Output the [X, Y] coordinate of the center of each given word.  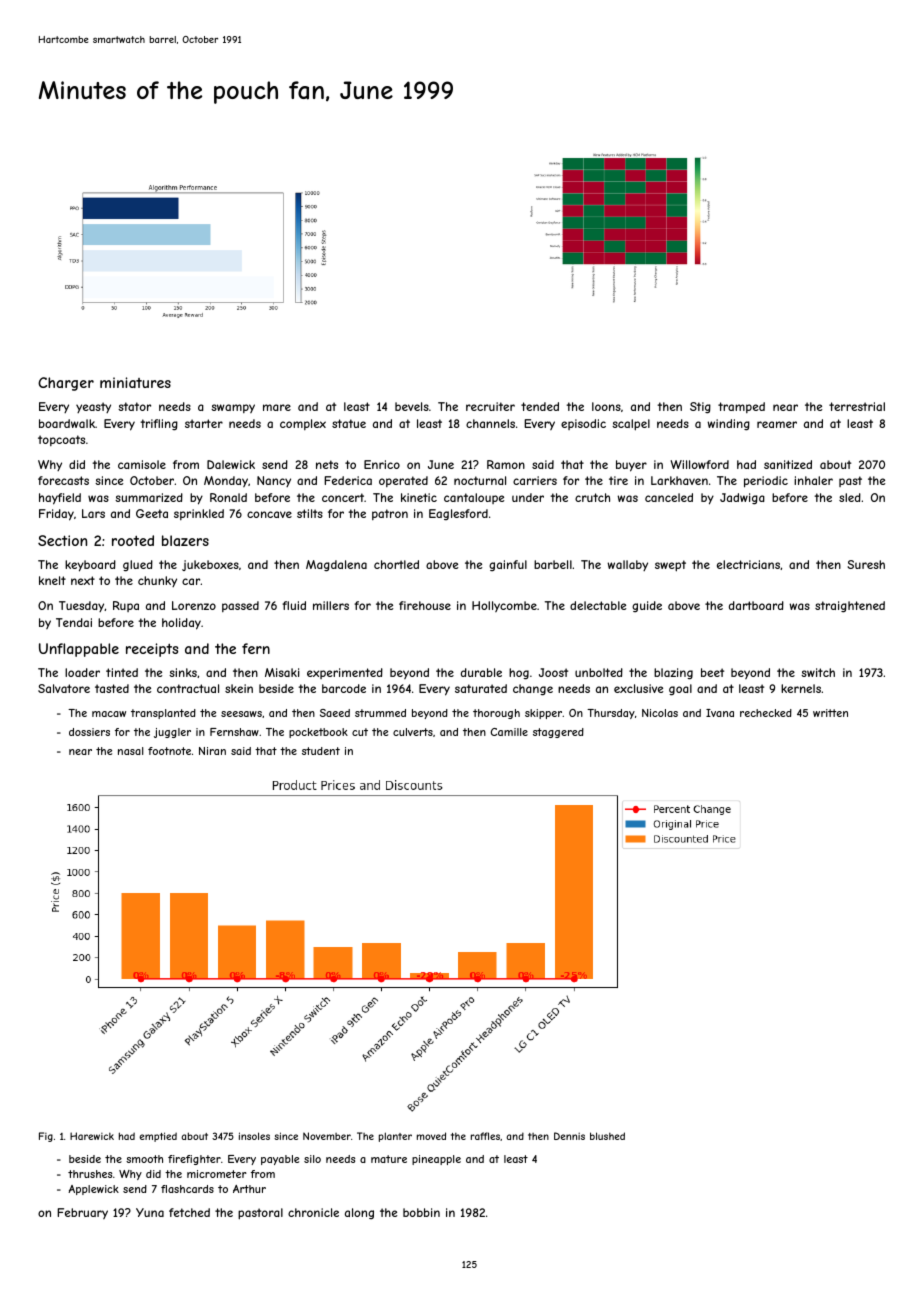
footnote [169, 751]
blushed [607, 1136]
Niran [212, 751]
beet [712, 672]
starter [204, 423]
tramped [741, 407]
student [321, 751]
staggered [558, 733]
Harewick [92, 1136]
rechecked [766, 713]
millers [331, 605]
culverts [413, 732]
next [83, 580]
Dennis [569, 1136]
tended [540, 406]
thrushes [90, 1174]
